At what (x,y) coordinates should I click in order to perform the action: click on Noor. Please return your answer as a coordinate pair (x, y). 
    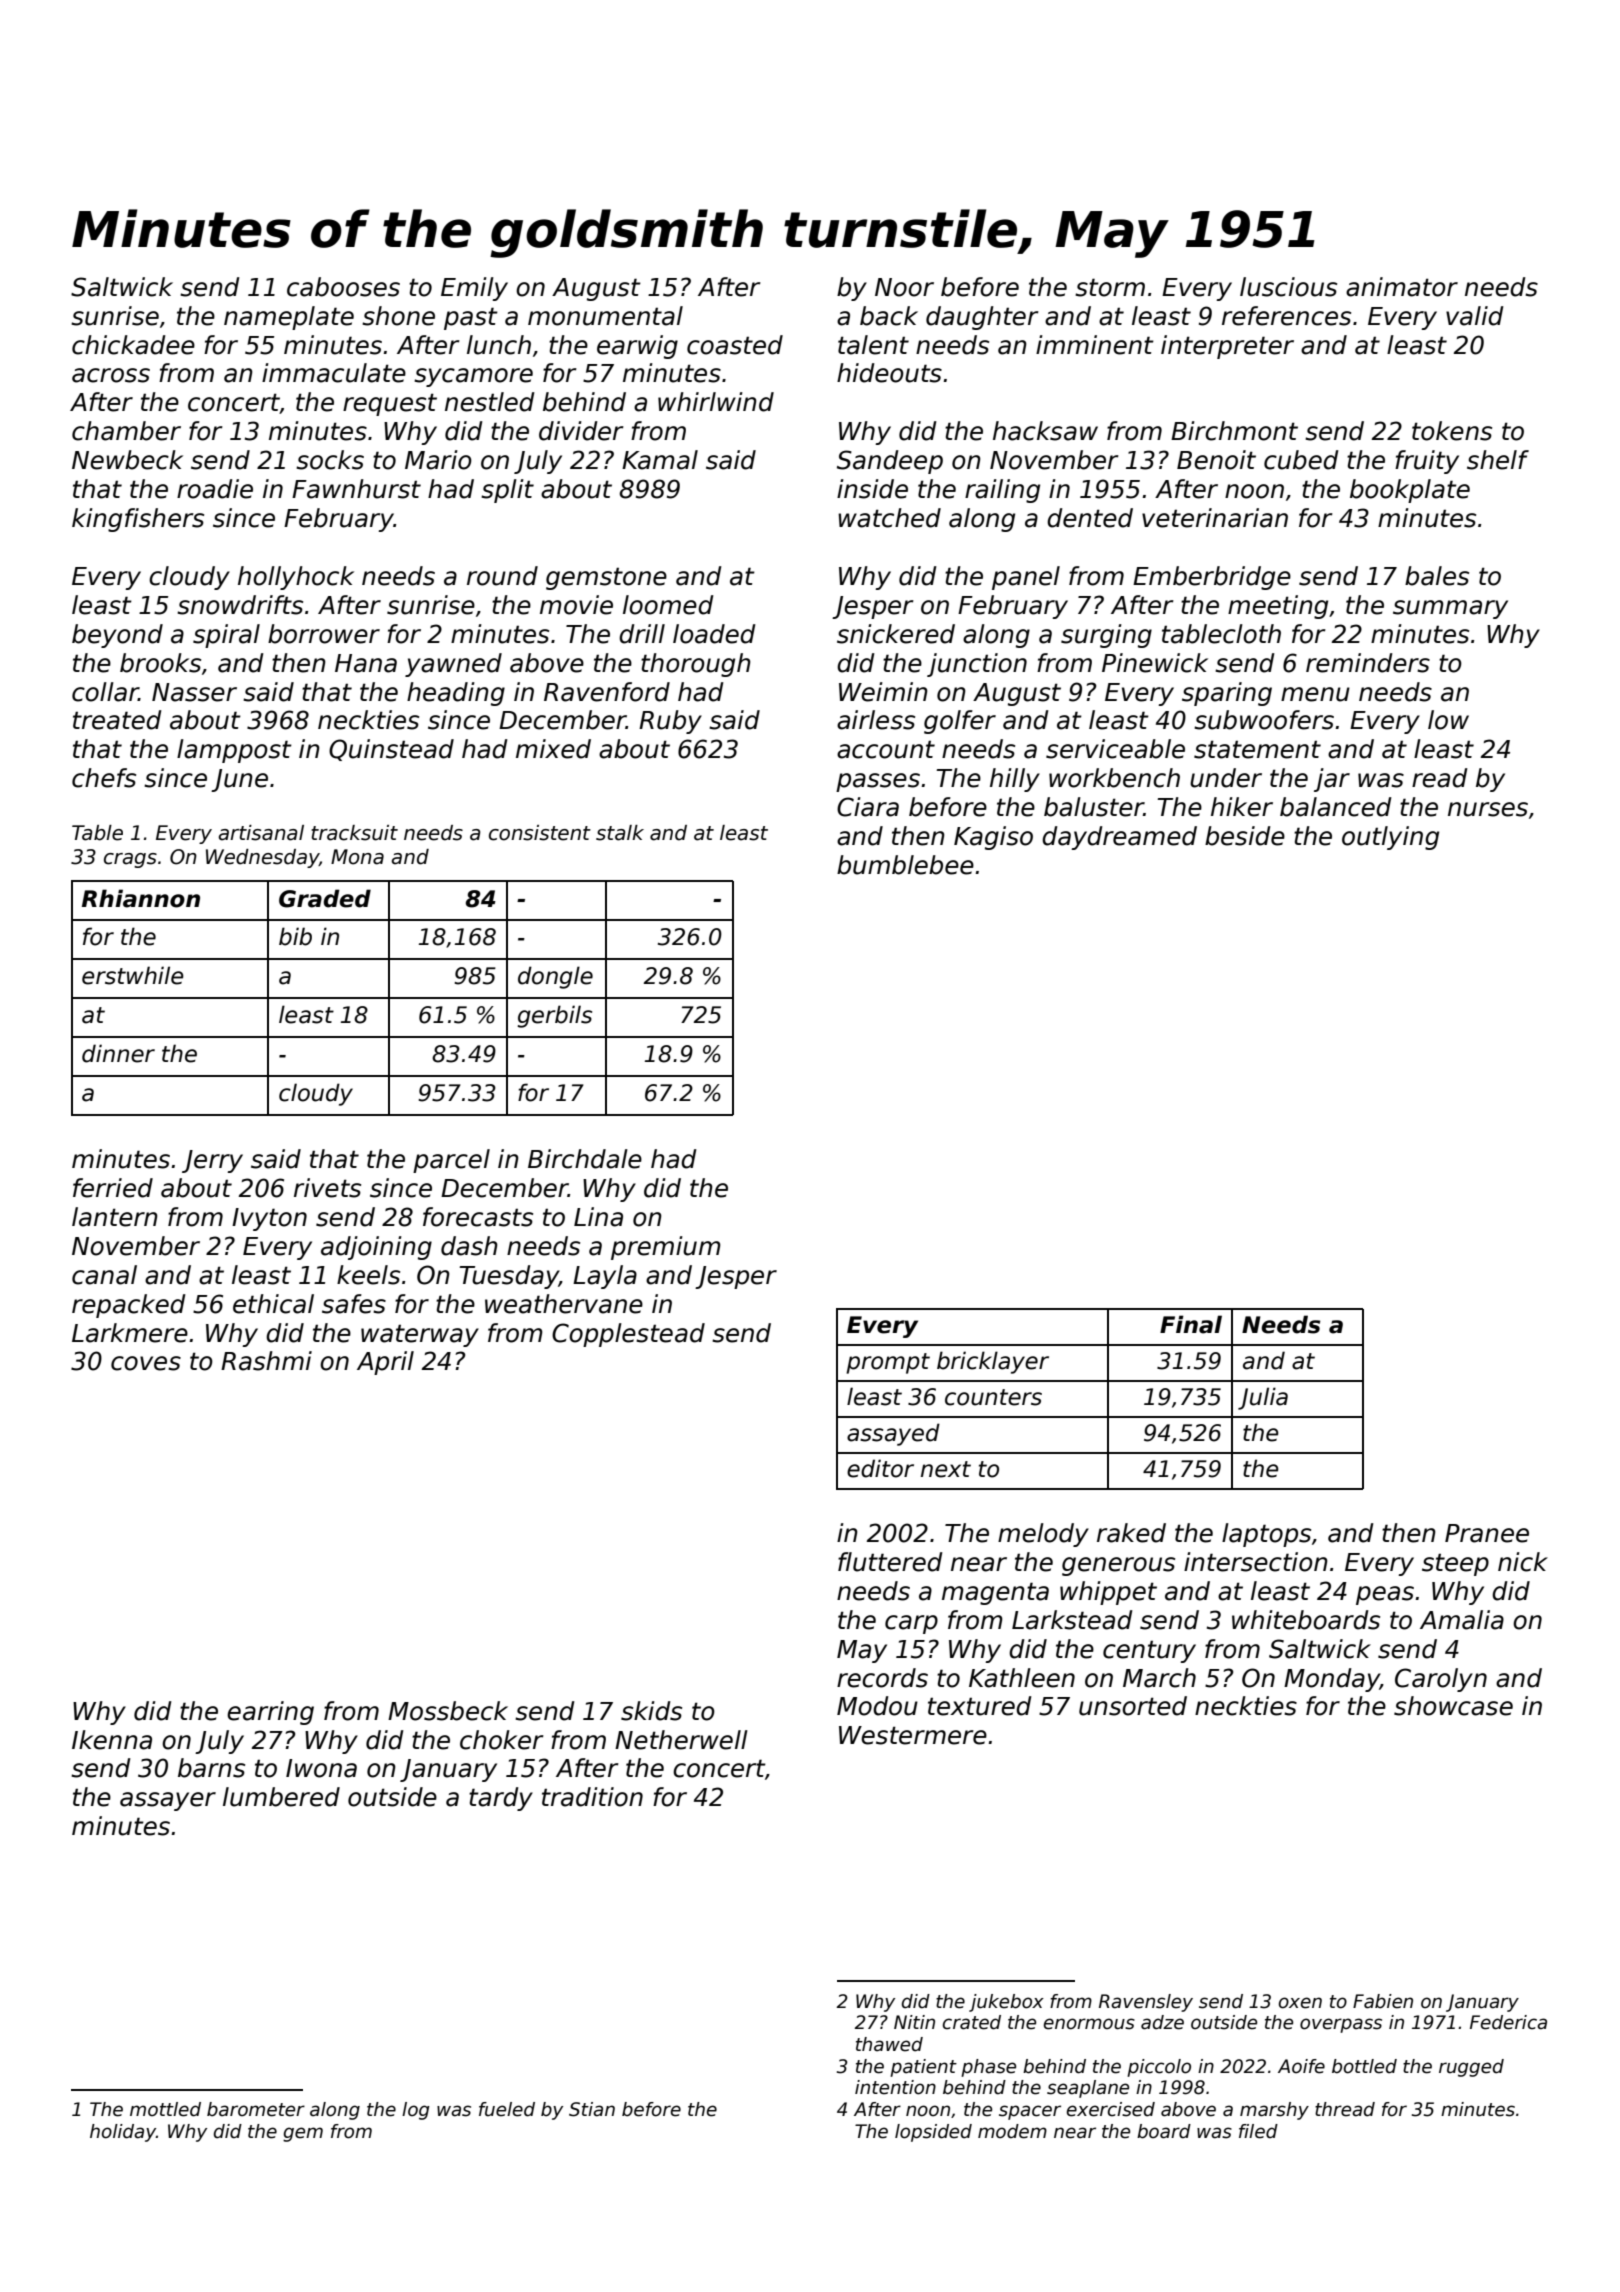
    Looking at the image, I should click on (904, 287).
